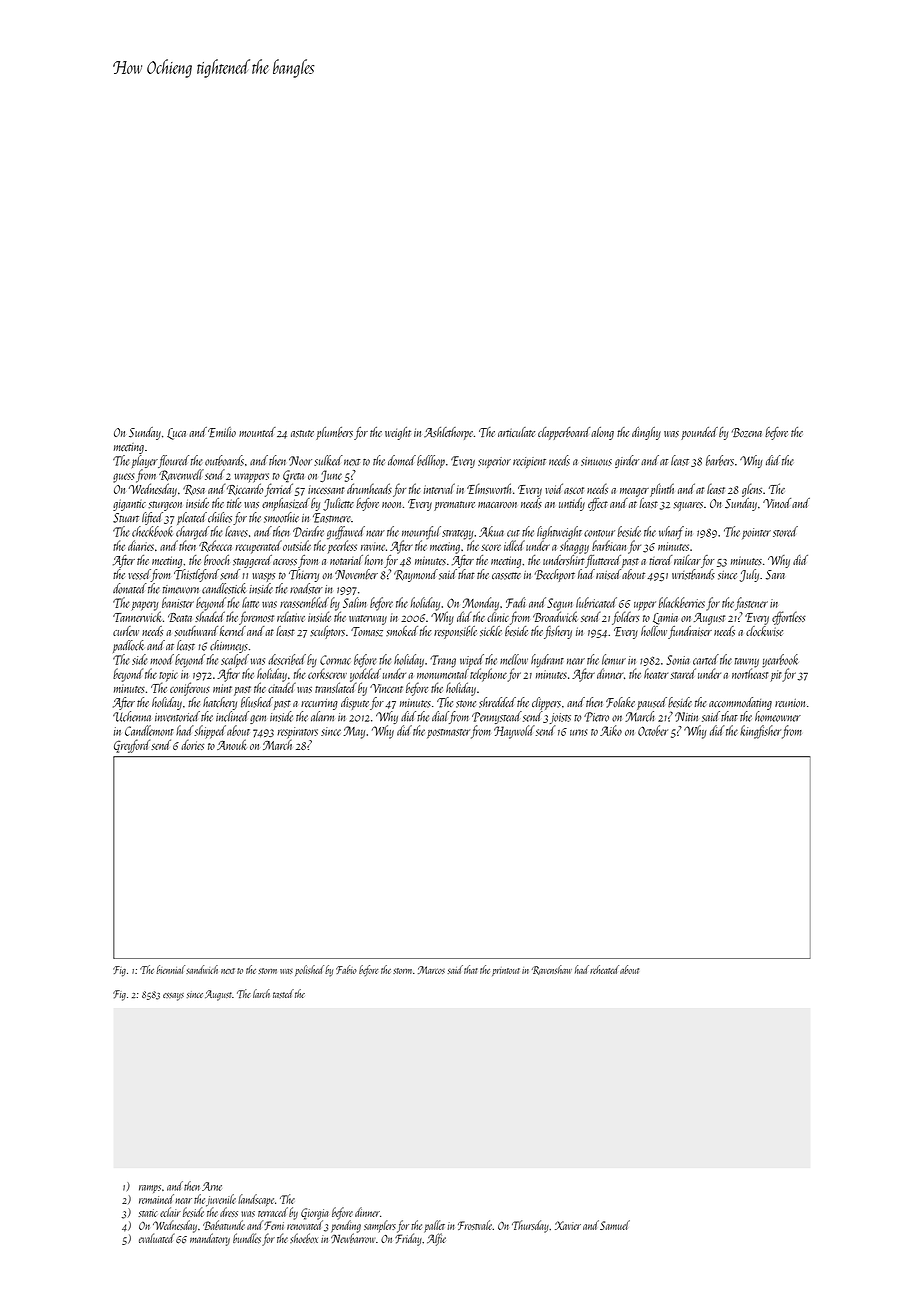 The width and height of the document is (924, 1314). What do you see at coordinates (448, 433) in the document?
I see `Ashlethorpe` at bounding box center [448, 433].
